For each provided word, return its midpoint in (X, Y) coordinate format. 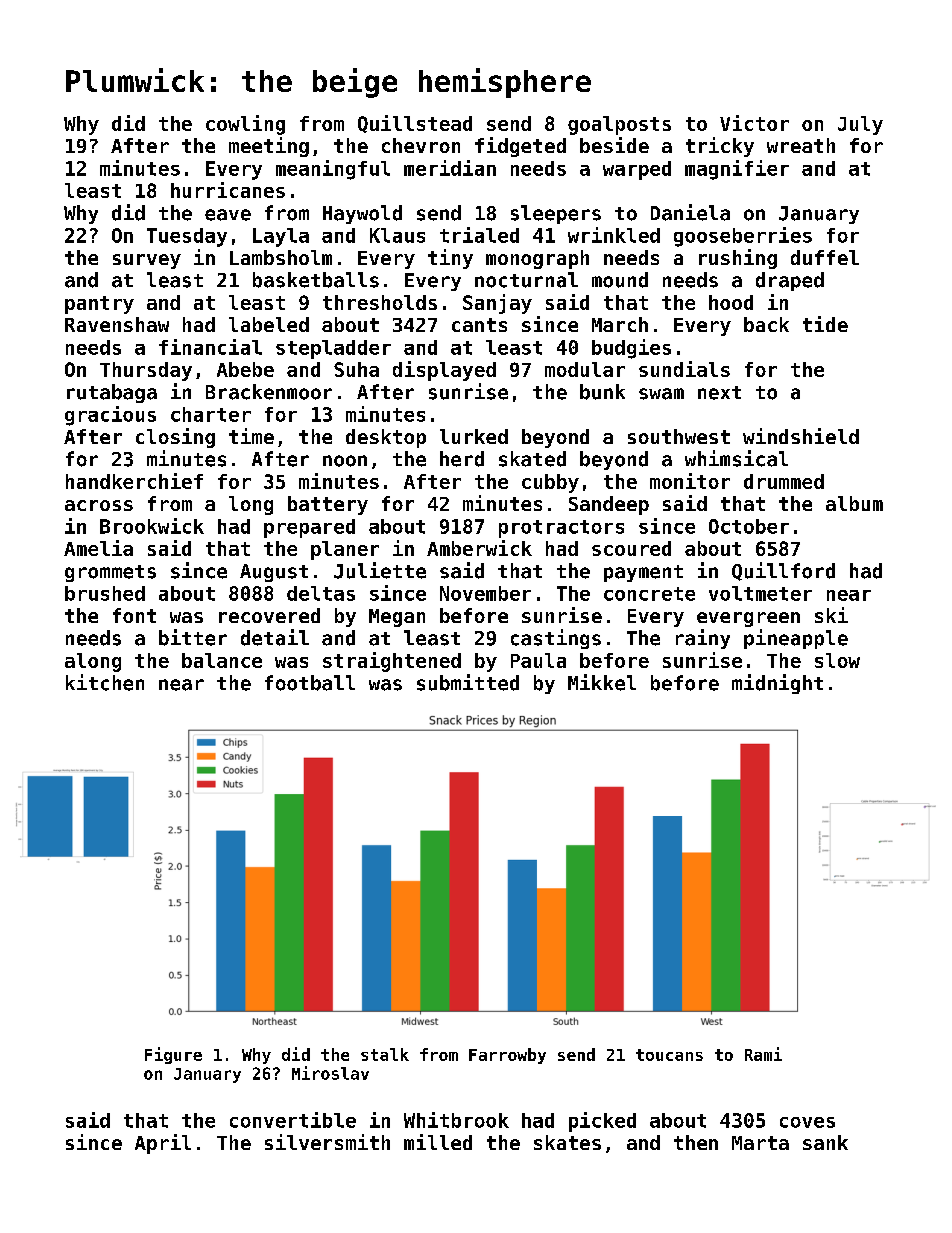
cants (479, 325)
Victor (754, 123)
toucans (669, 1055)
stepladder (333, 349)
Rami (763, 1054)
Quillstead (415, 124)
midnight (777, 684)
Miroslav (330, 1073)
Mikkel (602, 682)
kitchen (105, 682)
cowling (245, 125)
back (766, 324)
